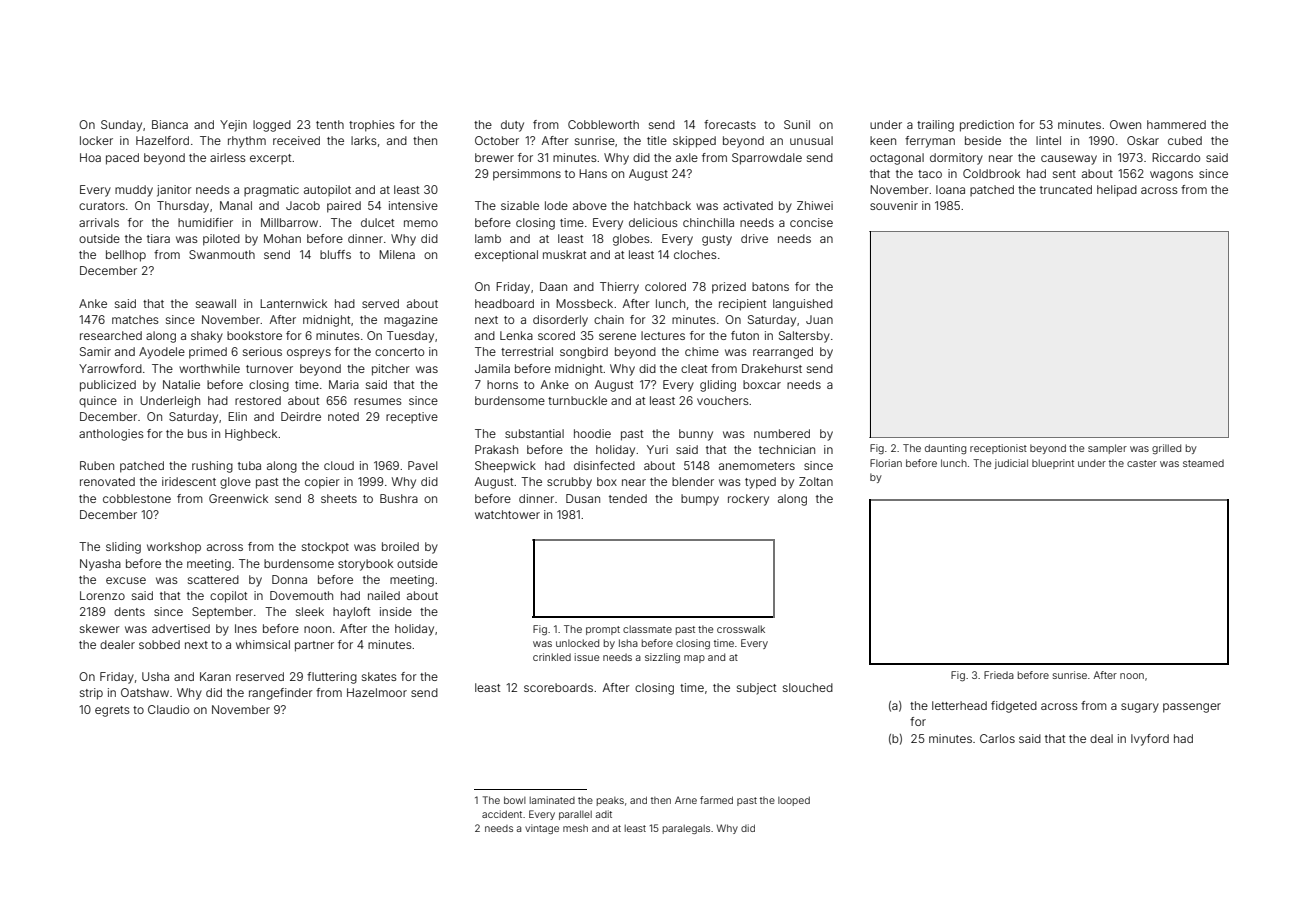  Describe the element at coordinates (756, 689) in the screenshot. I see `subject` at that location.
